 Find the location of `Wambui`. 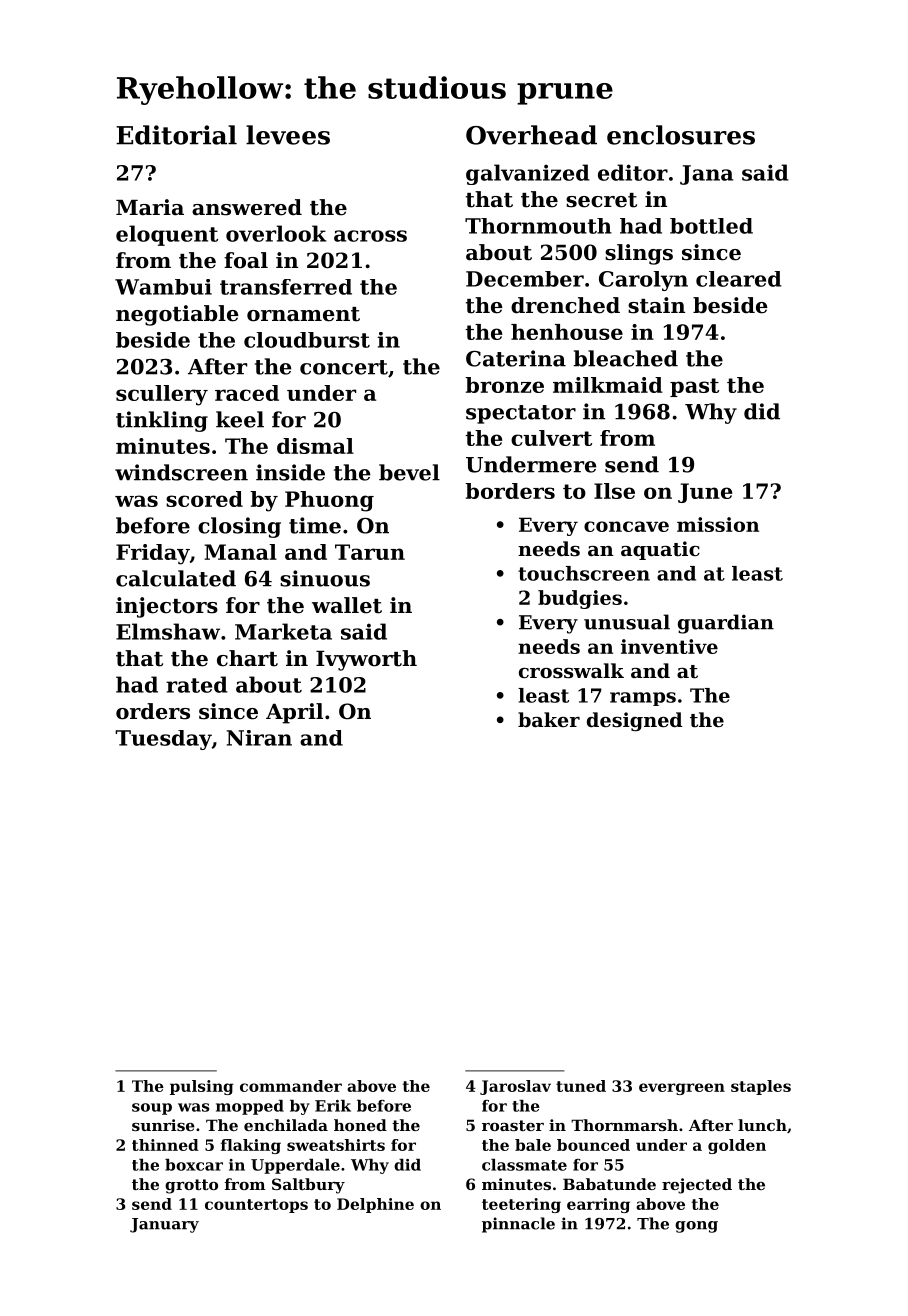

Wambui is located at coordinates (163, 287).
